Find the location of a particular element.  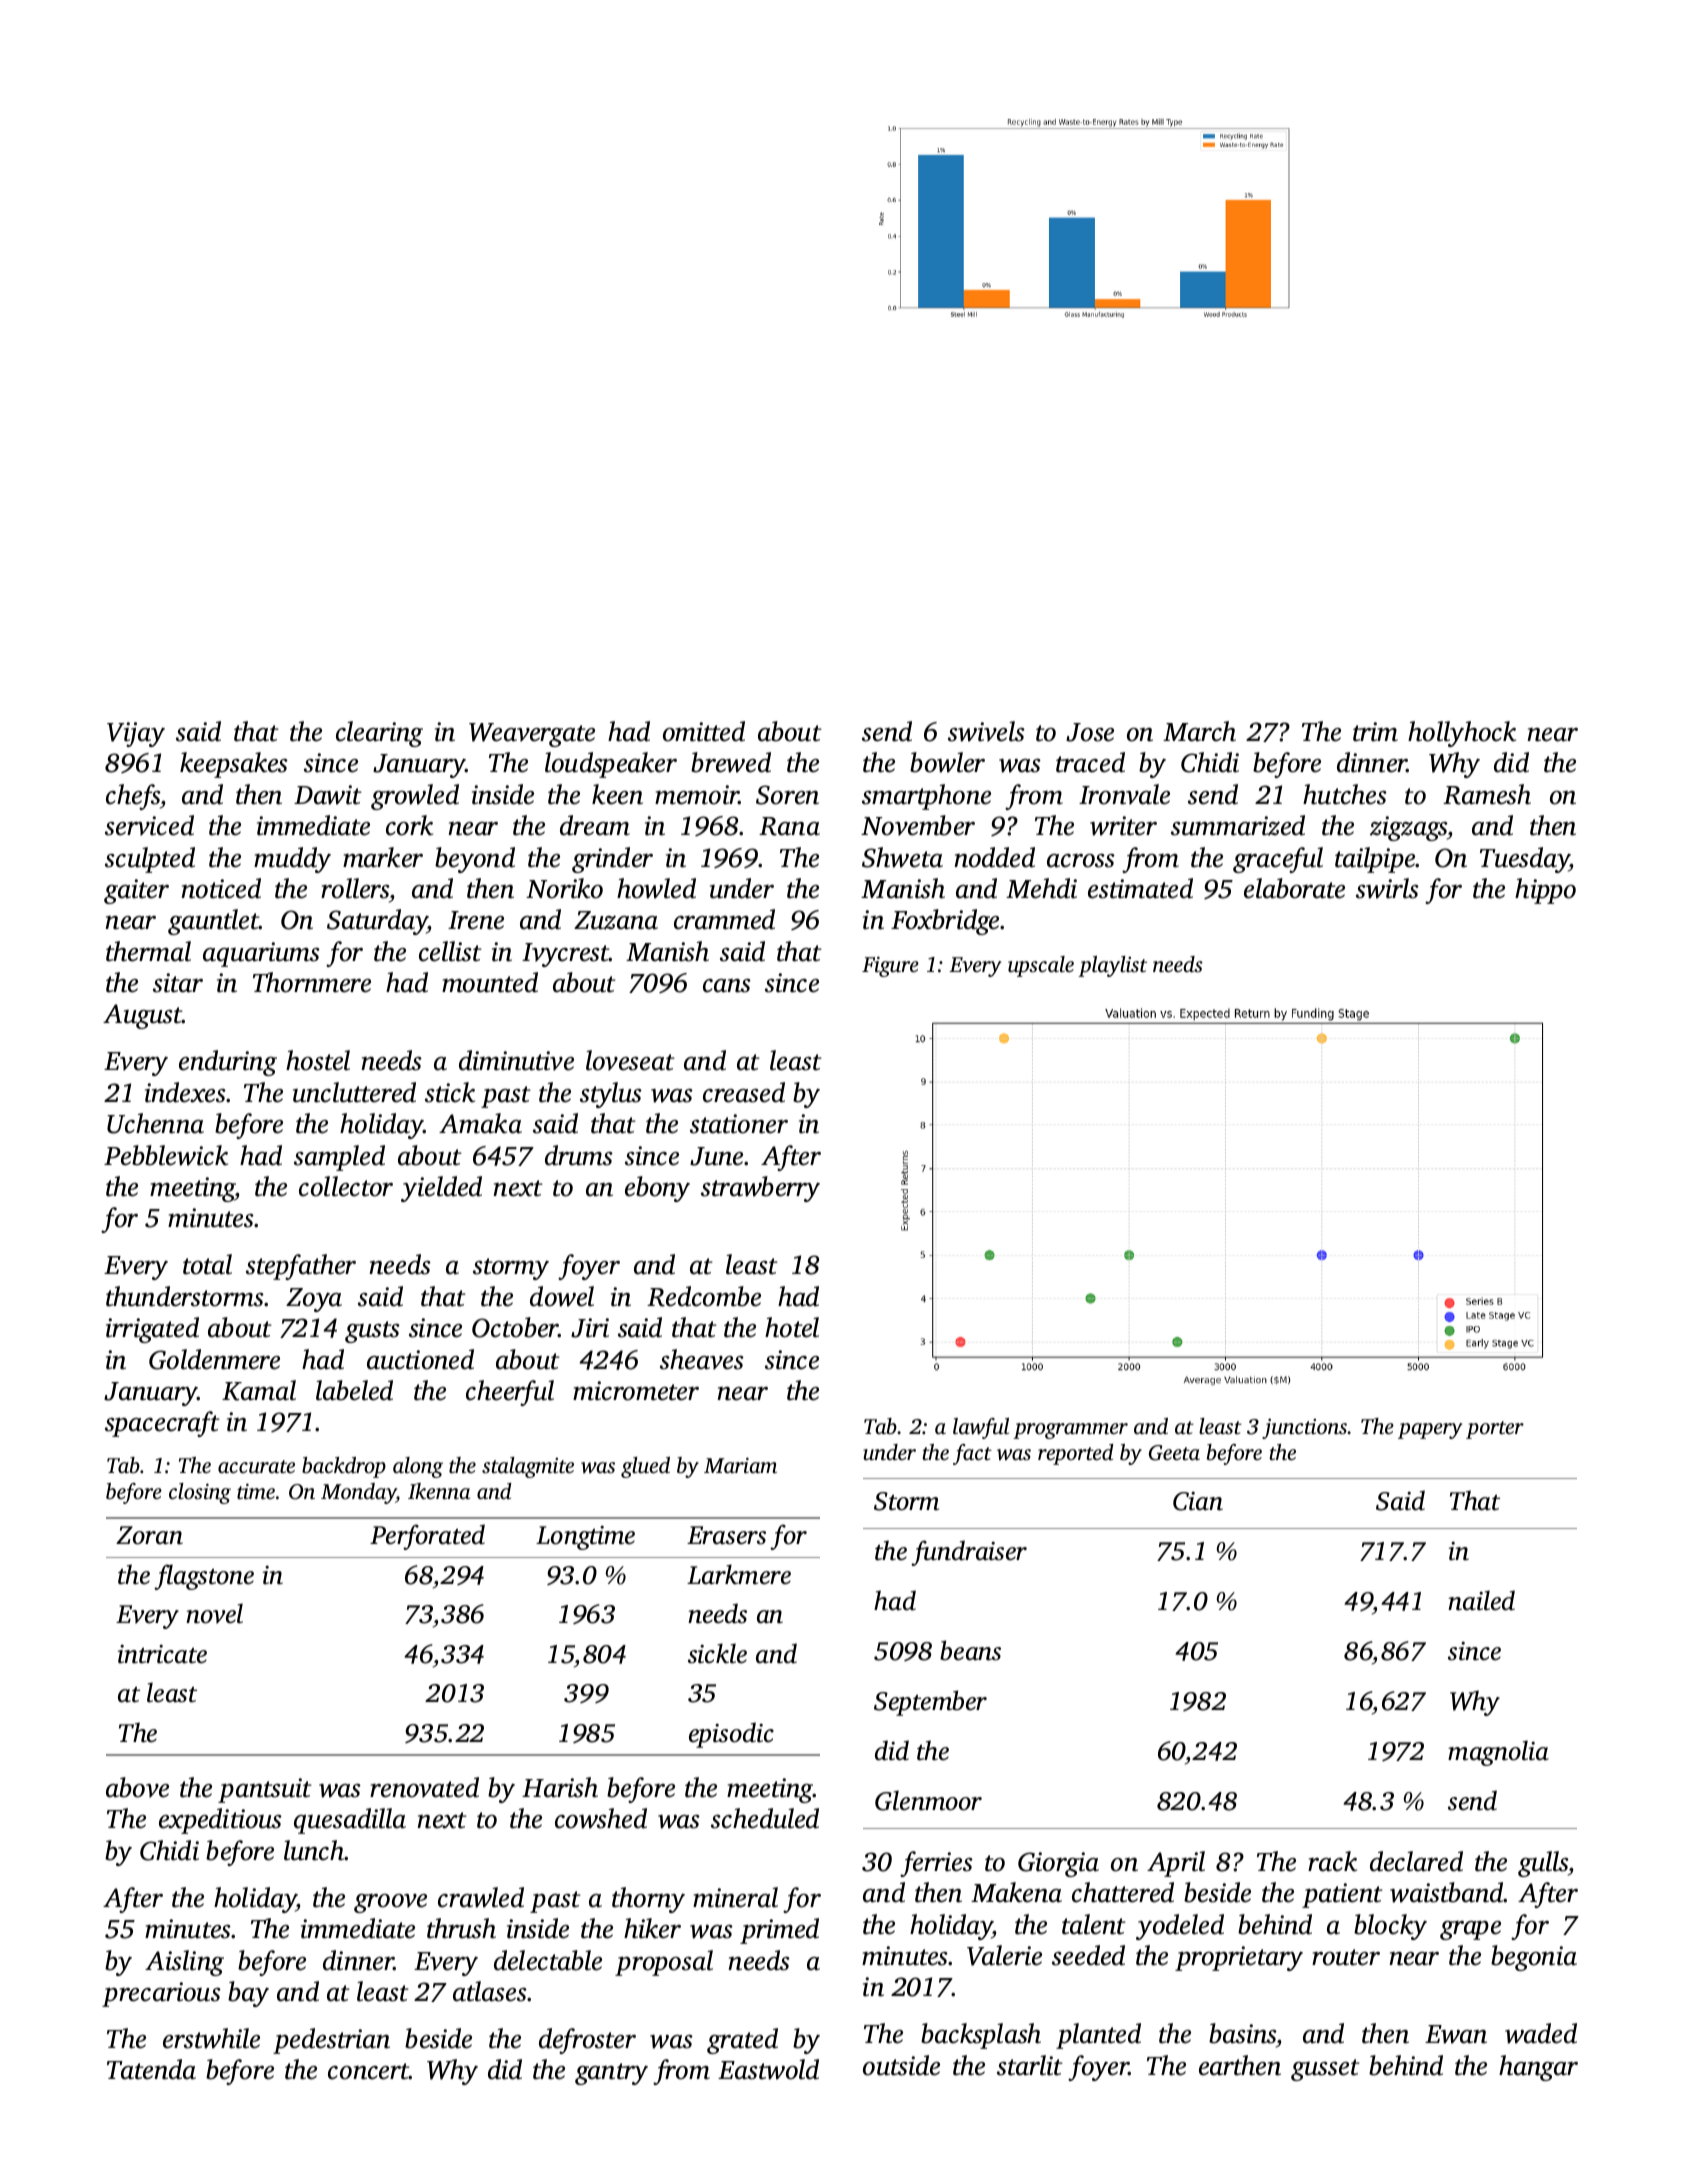

hangar is located at coordinates (1538, 2068).
